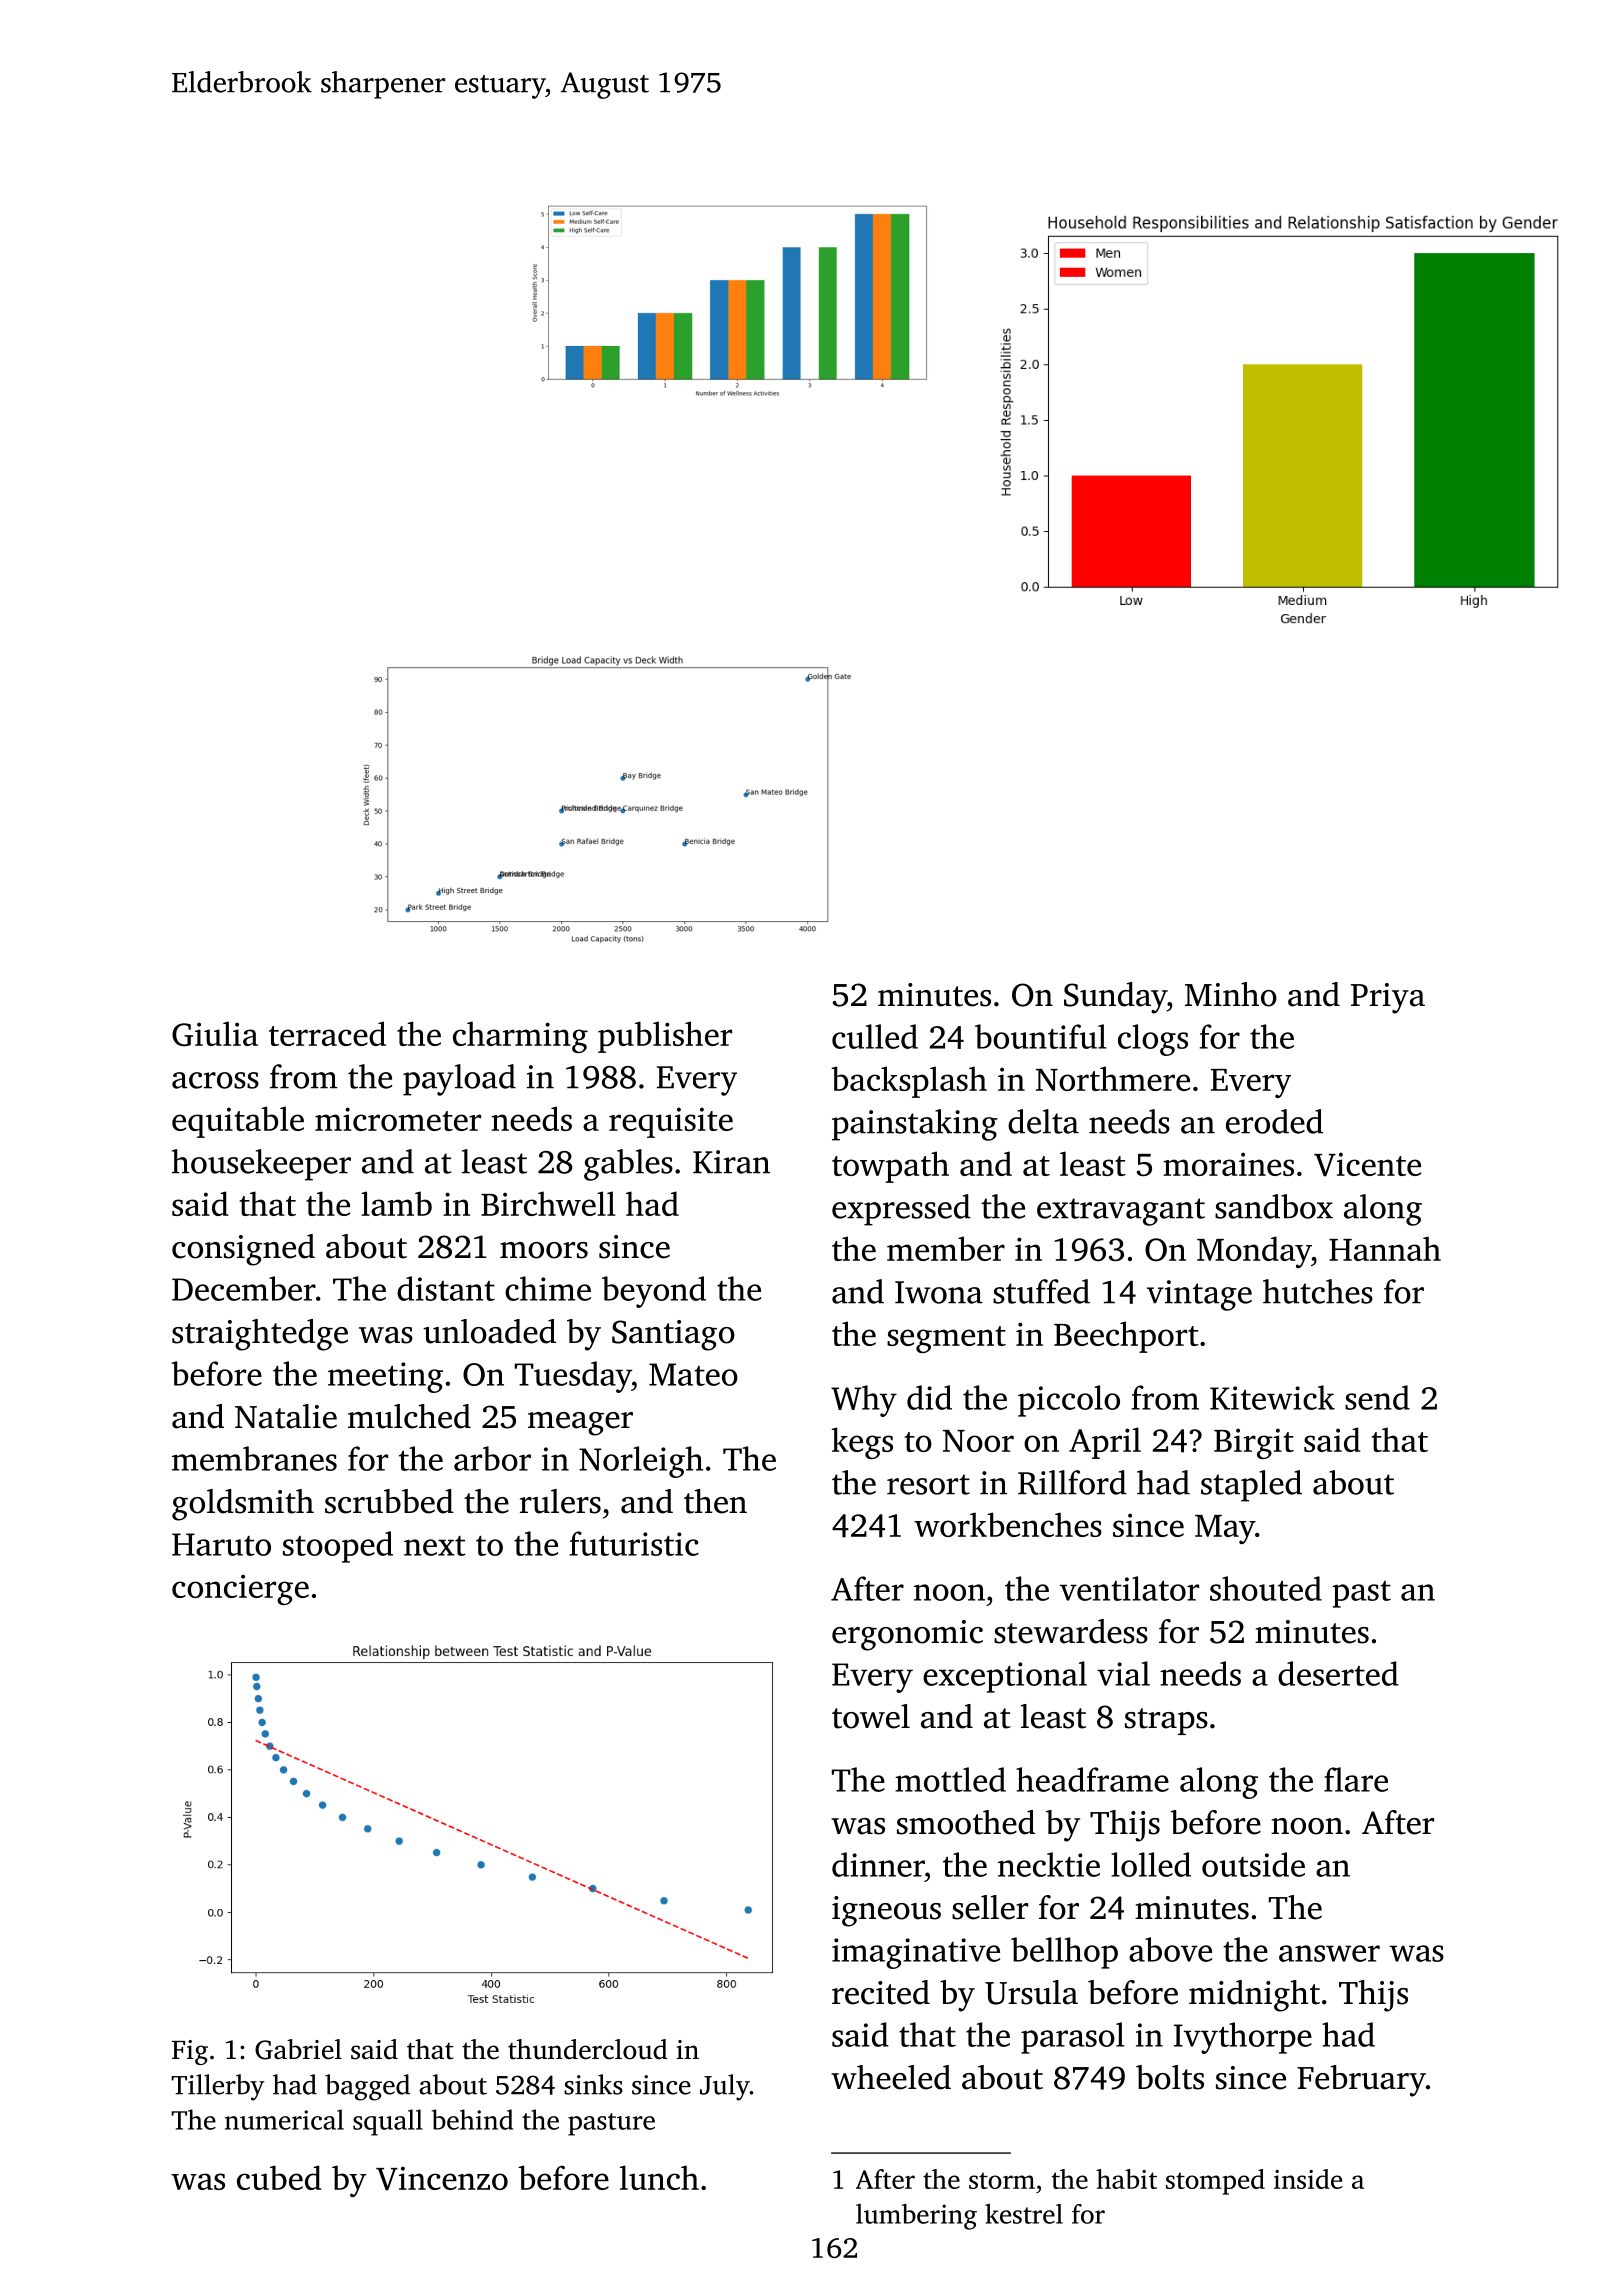 The height and width of the image is (2292, 1620). I want to click on ergonomic, so click(907, 1635).
